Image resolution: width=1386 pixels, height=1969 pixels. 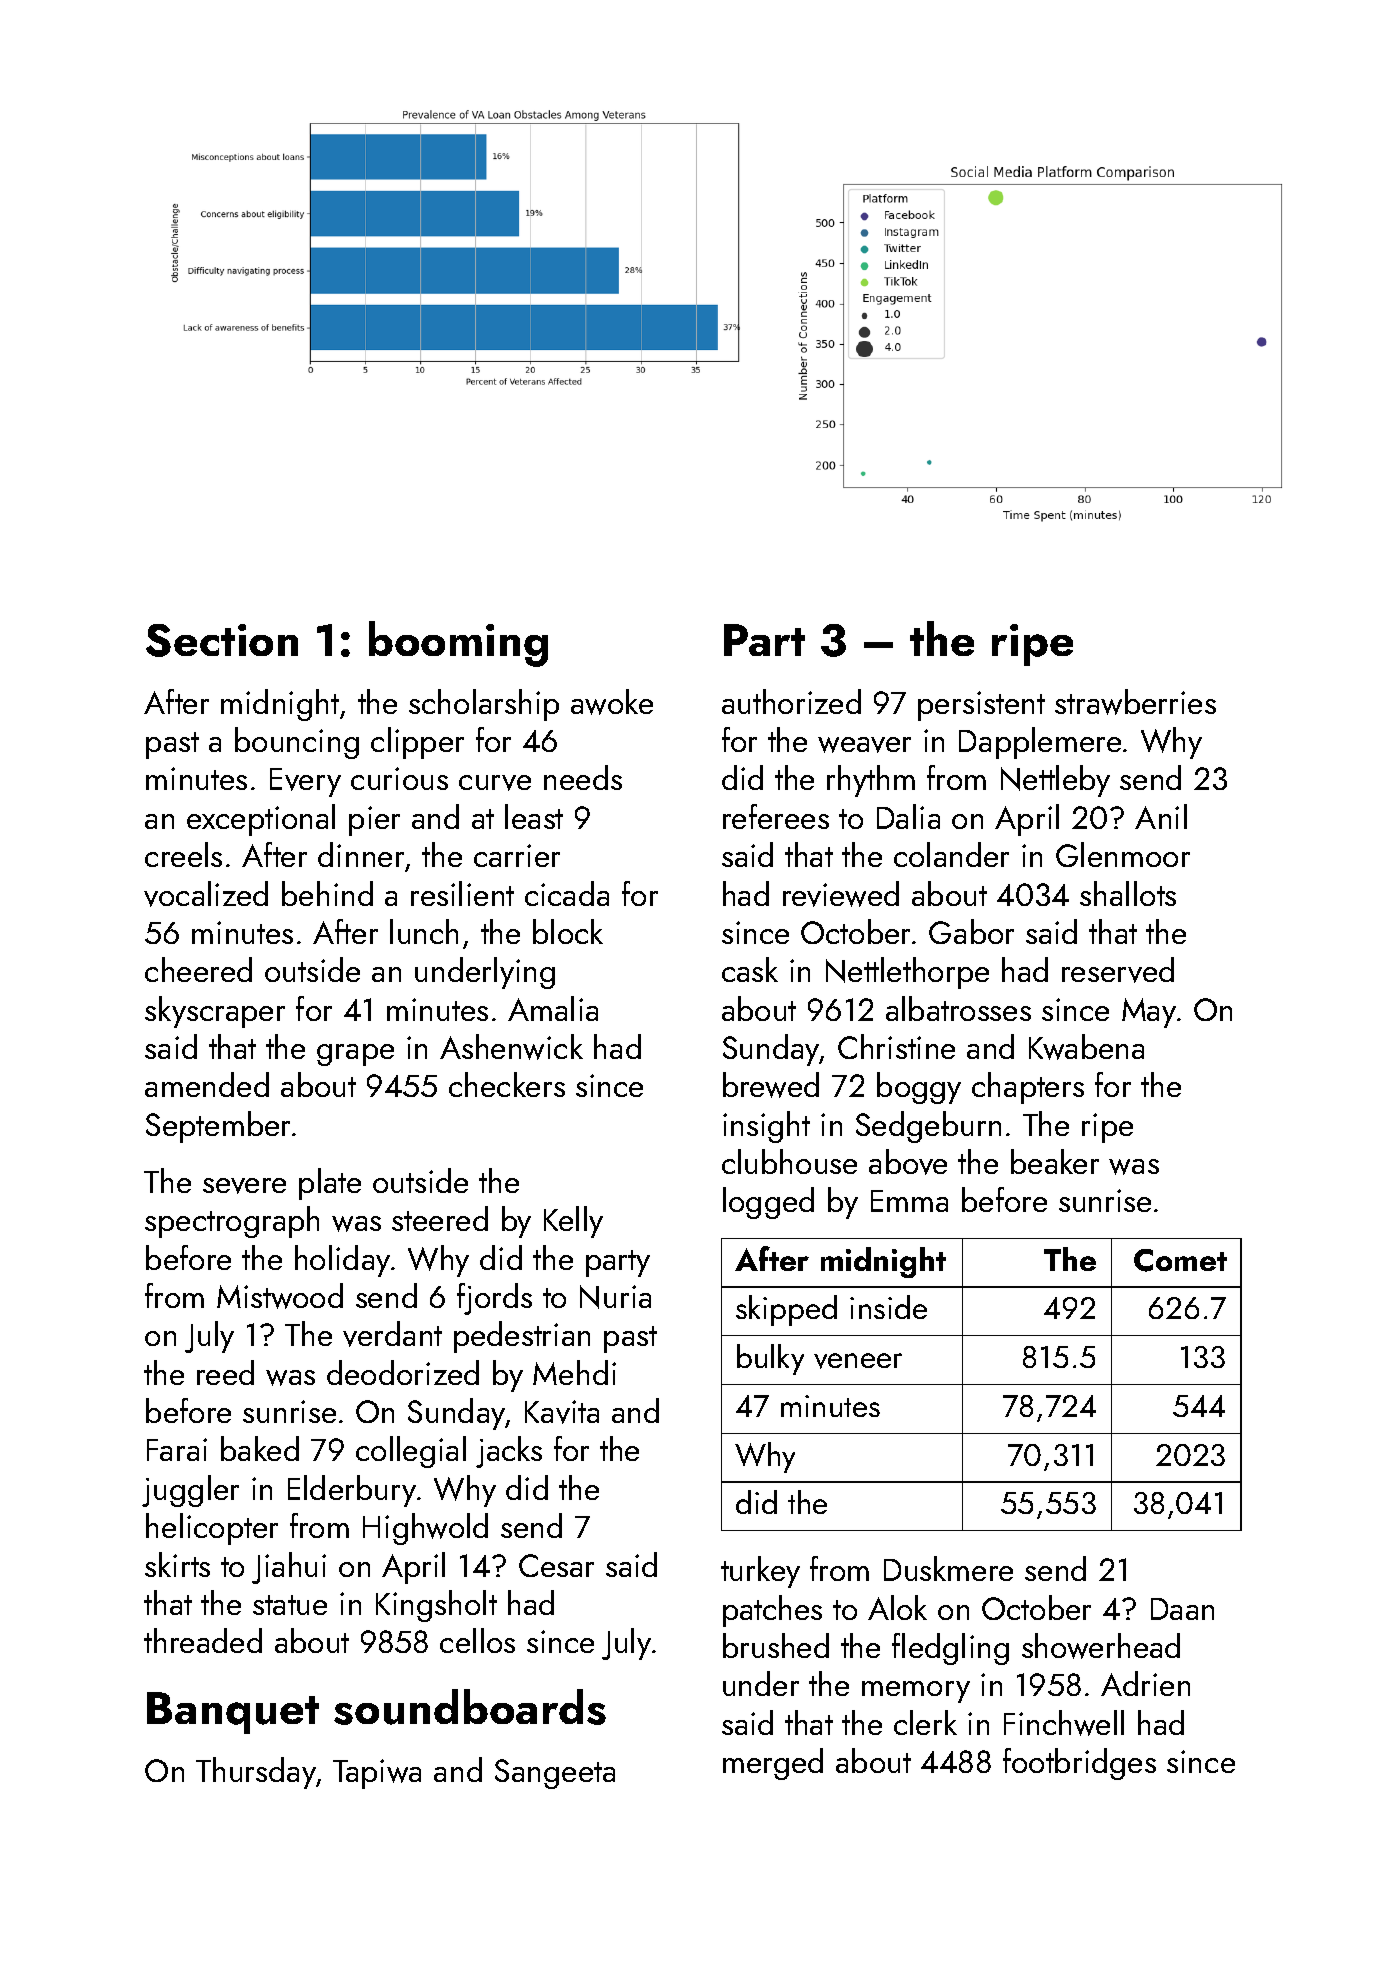 I want to click on authorized, so click(x=791, y=701).
